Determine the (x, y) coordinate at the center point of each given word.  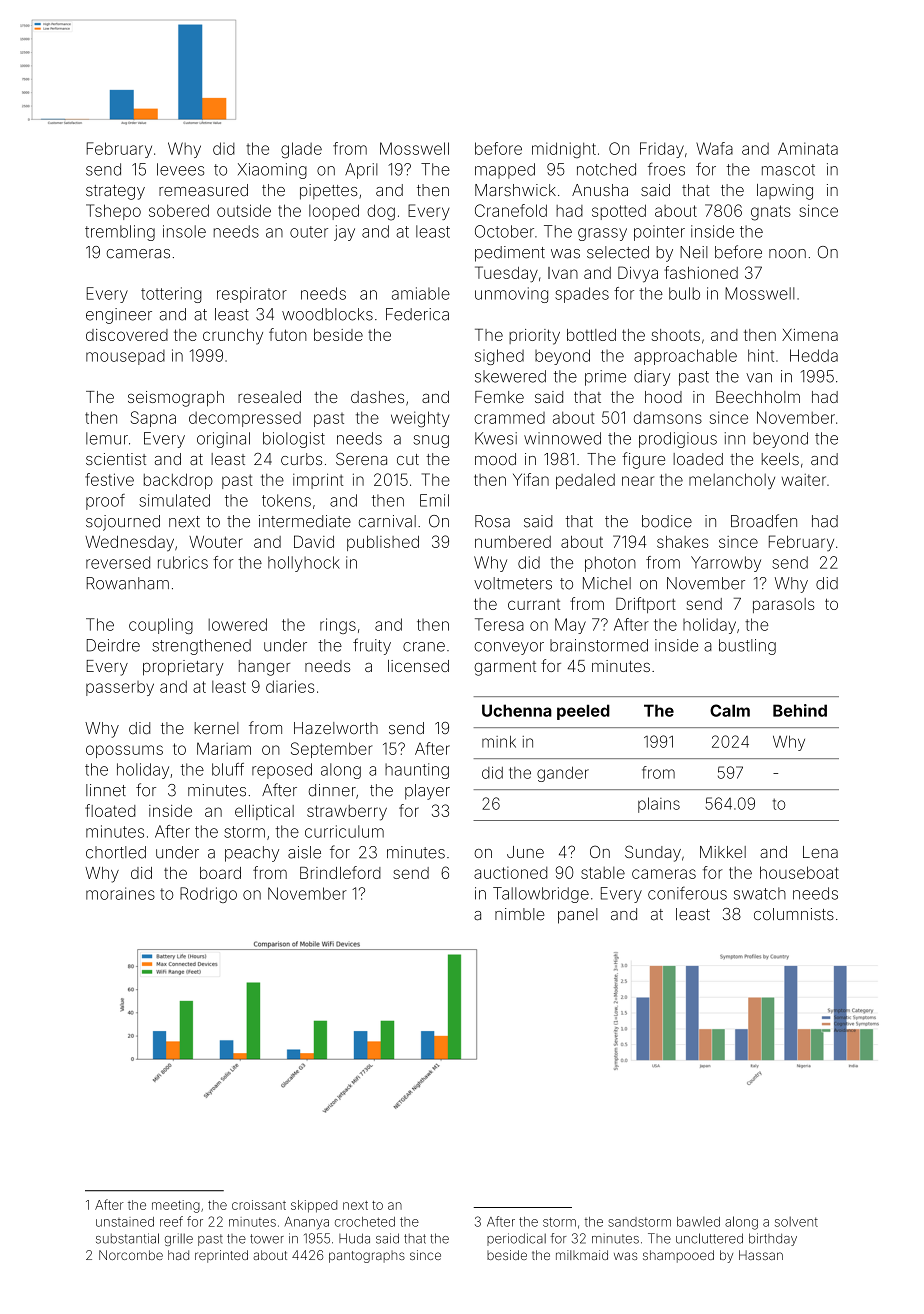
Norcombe (131, 1255)
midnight (564, 150)
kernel (217, 728)
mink (499, 742)
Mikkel (723, 852)
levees (180, 169)
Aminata (808, 148)
